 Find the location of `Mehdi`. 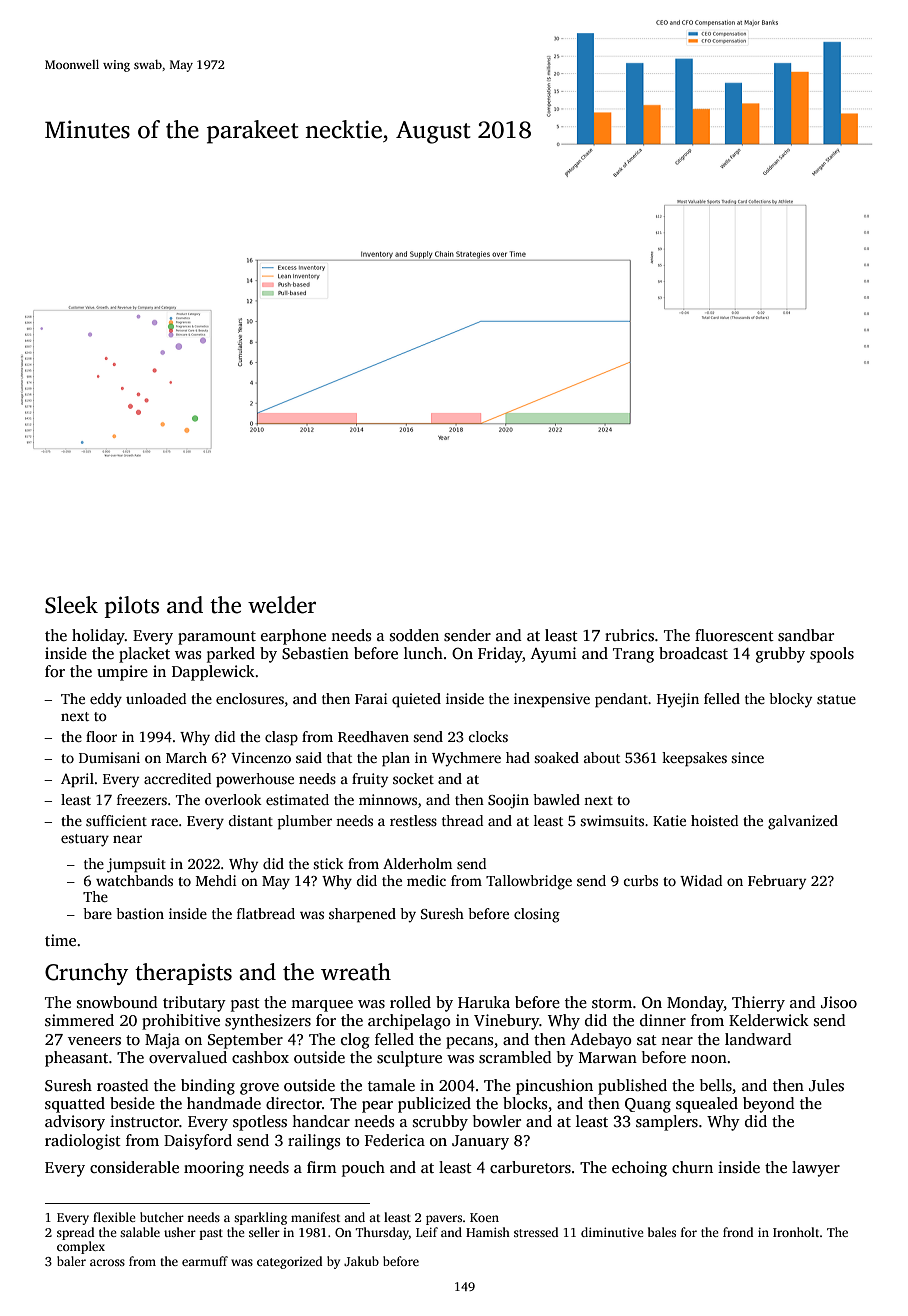

Mehdi is located at coordinates (216, 880).
